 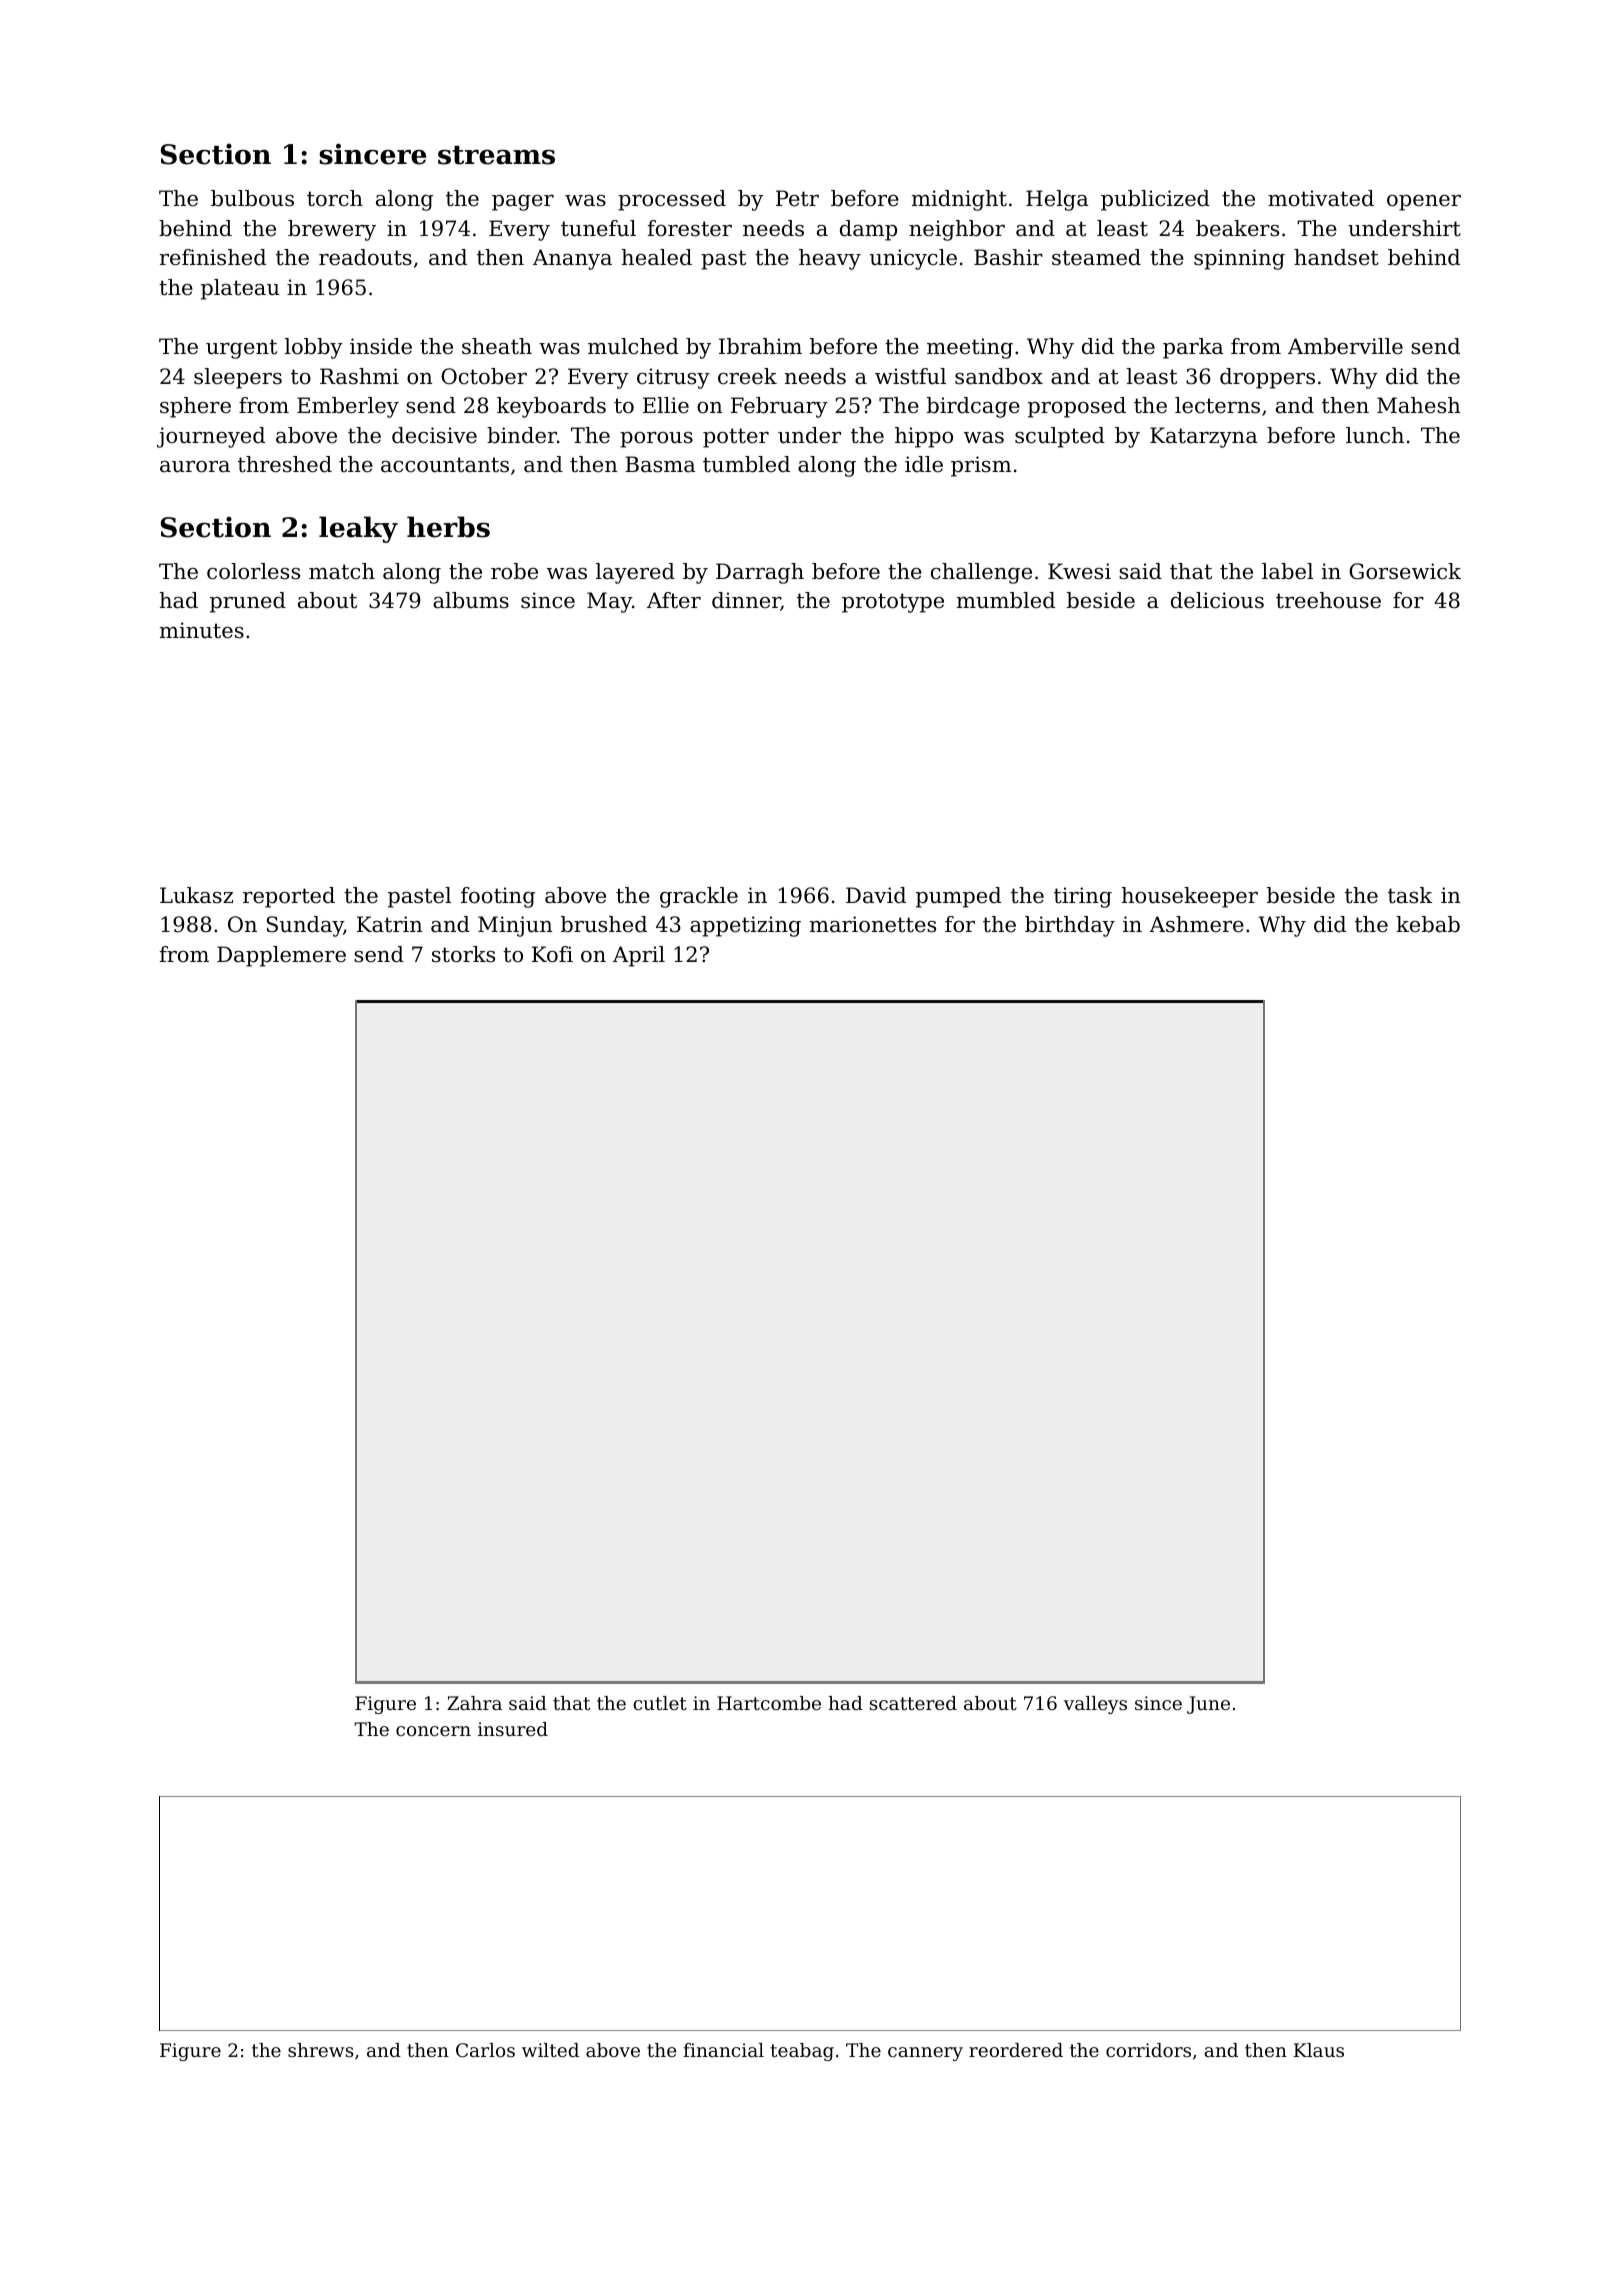 I want to click on birthday, so click(x=1070, y=926).
